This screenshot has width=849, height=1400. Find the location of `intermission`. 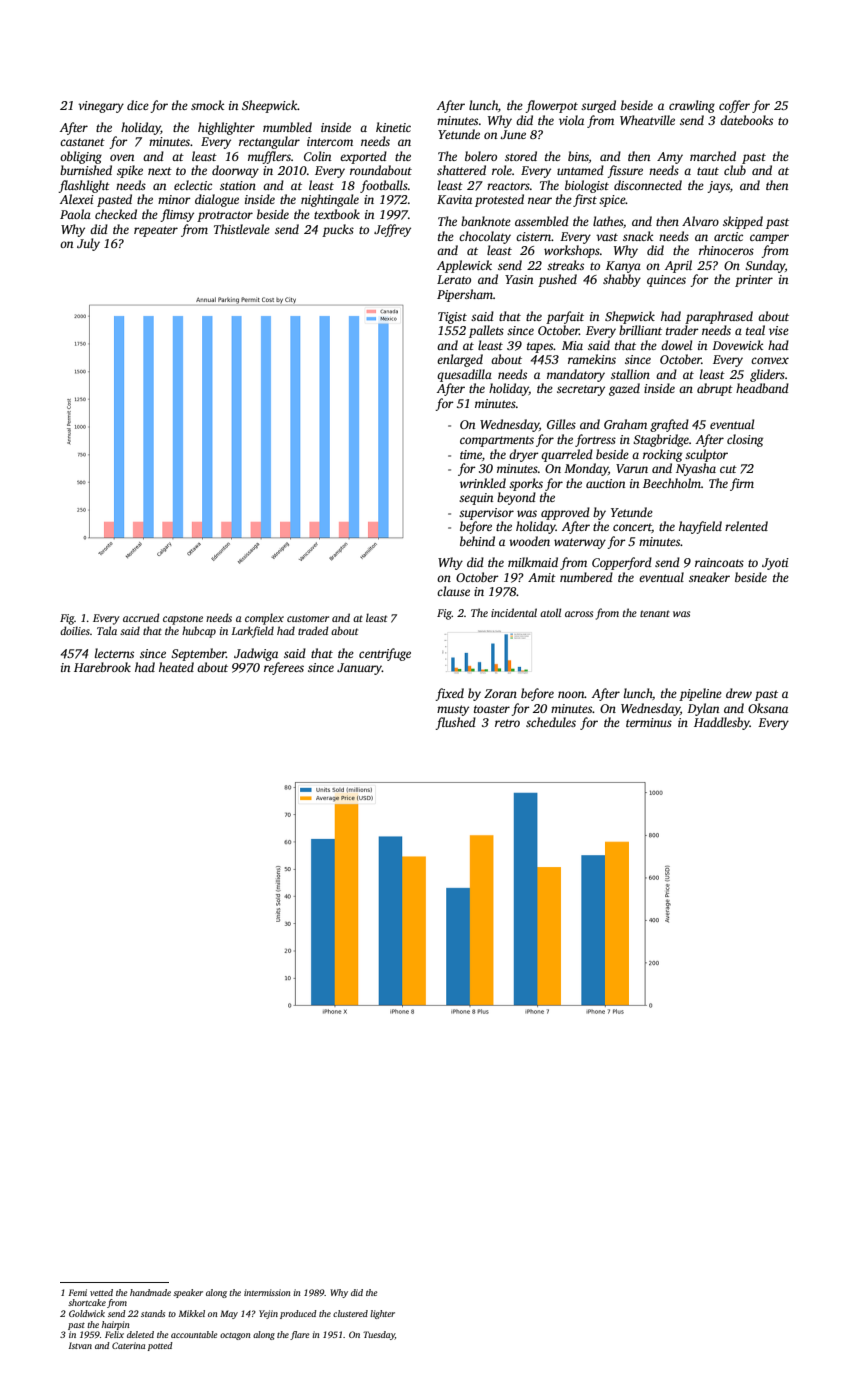

intermission is located at coordinates (267, 1292).
